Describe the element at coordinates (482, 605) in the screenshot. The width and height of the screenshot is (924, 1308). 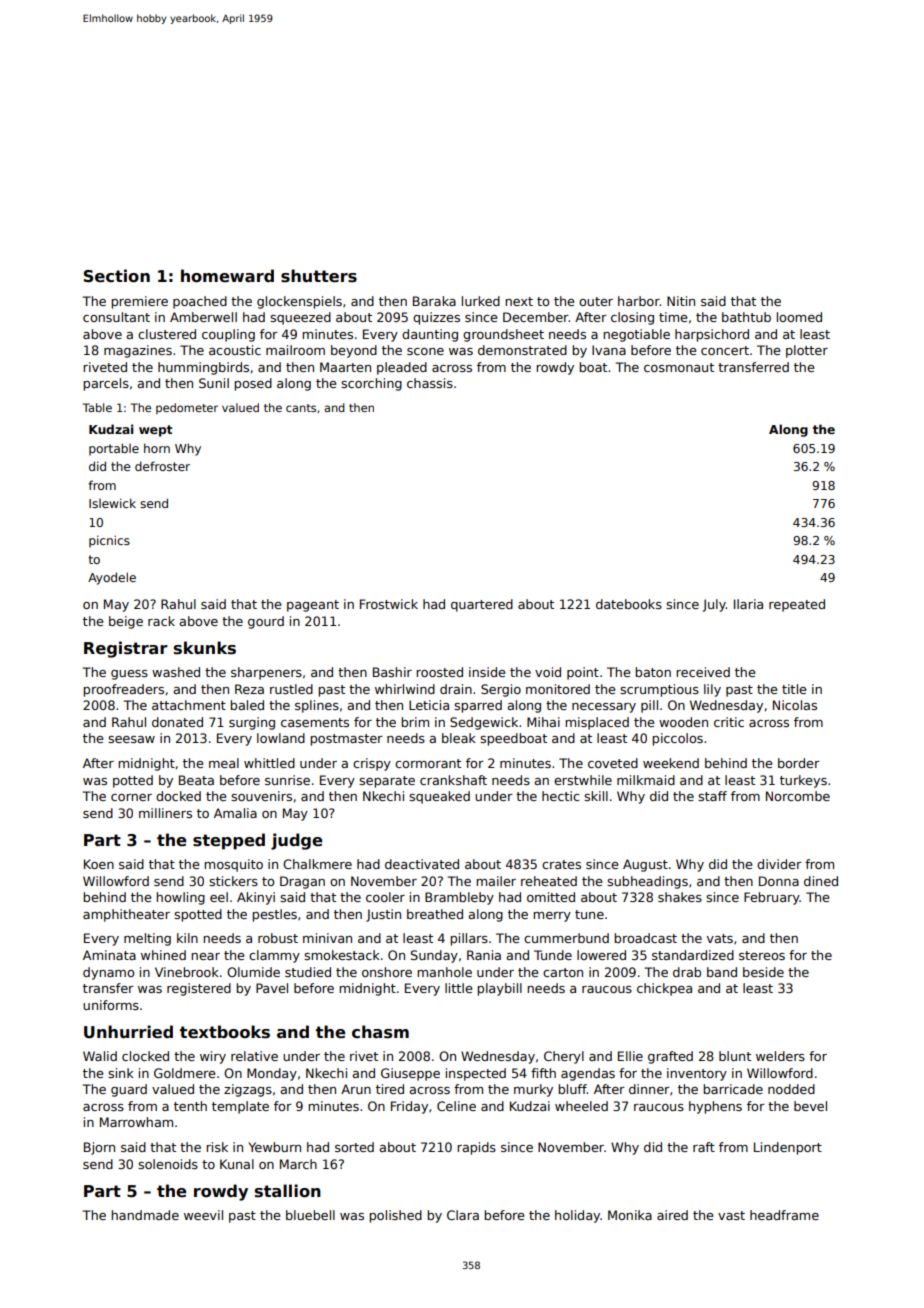
I see `quartered` at that location.
